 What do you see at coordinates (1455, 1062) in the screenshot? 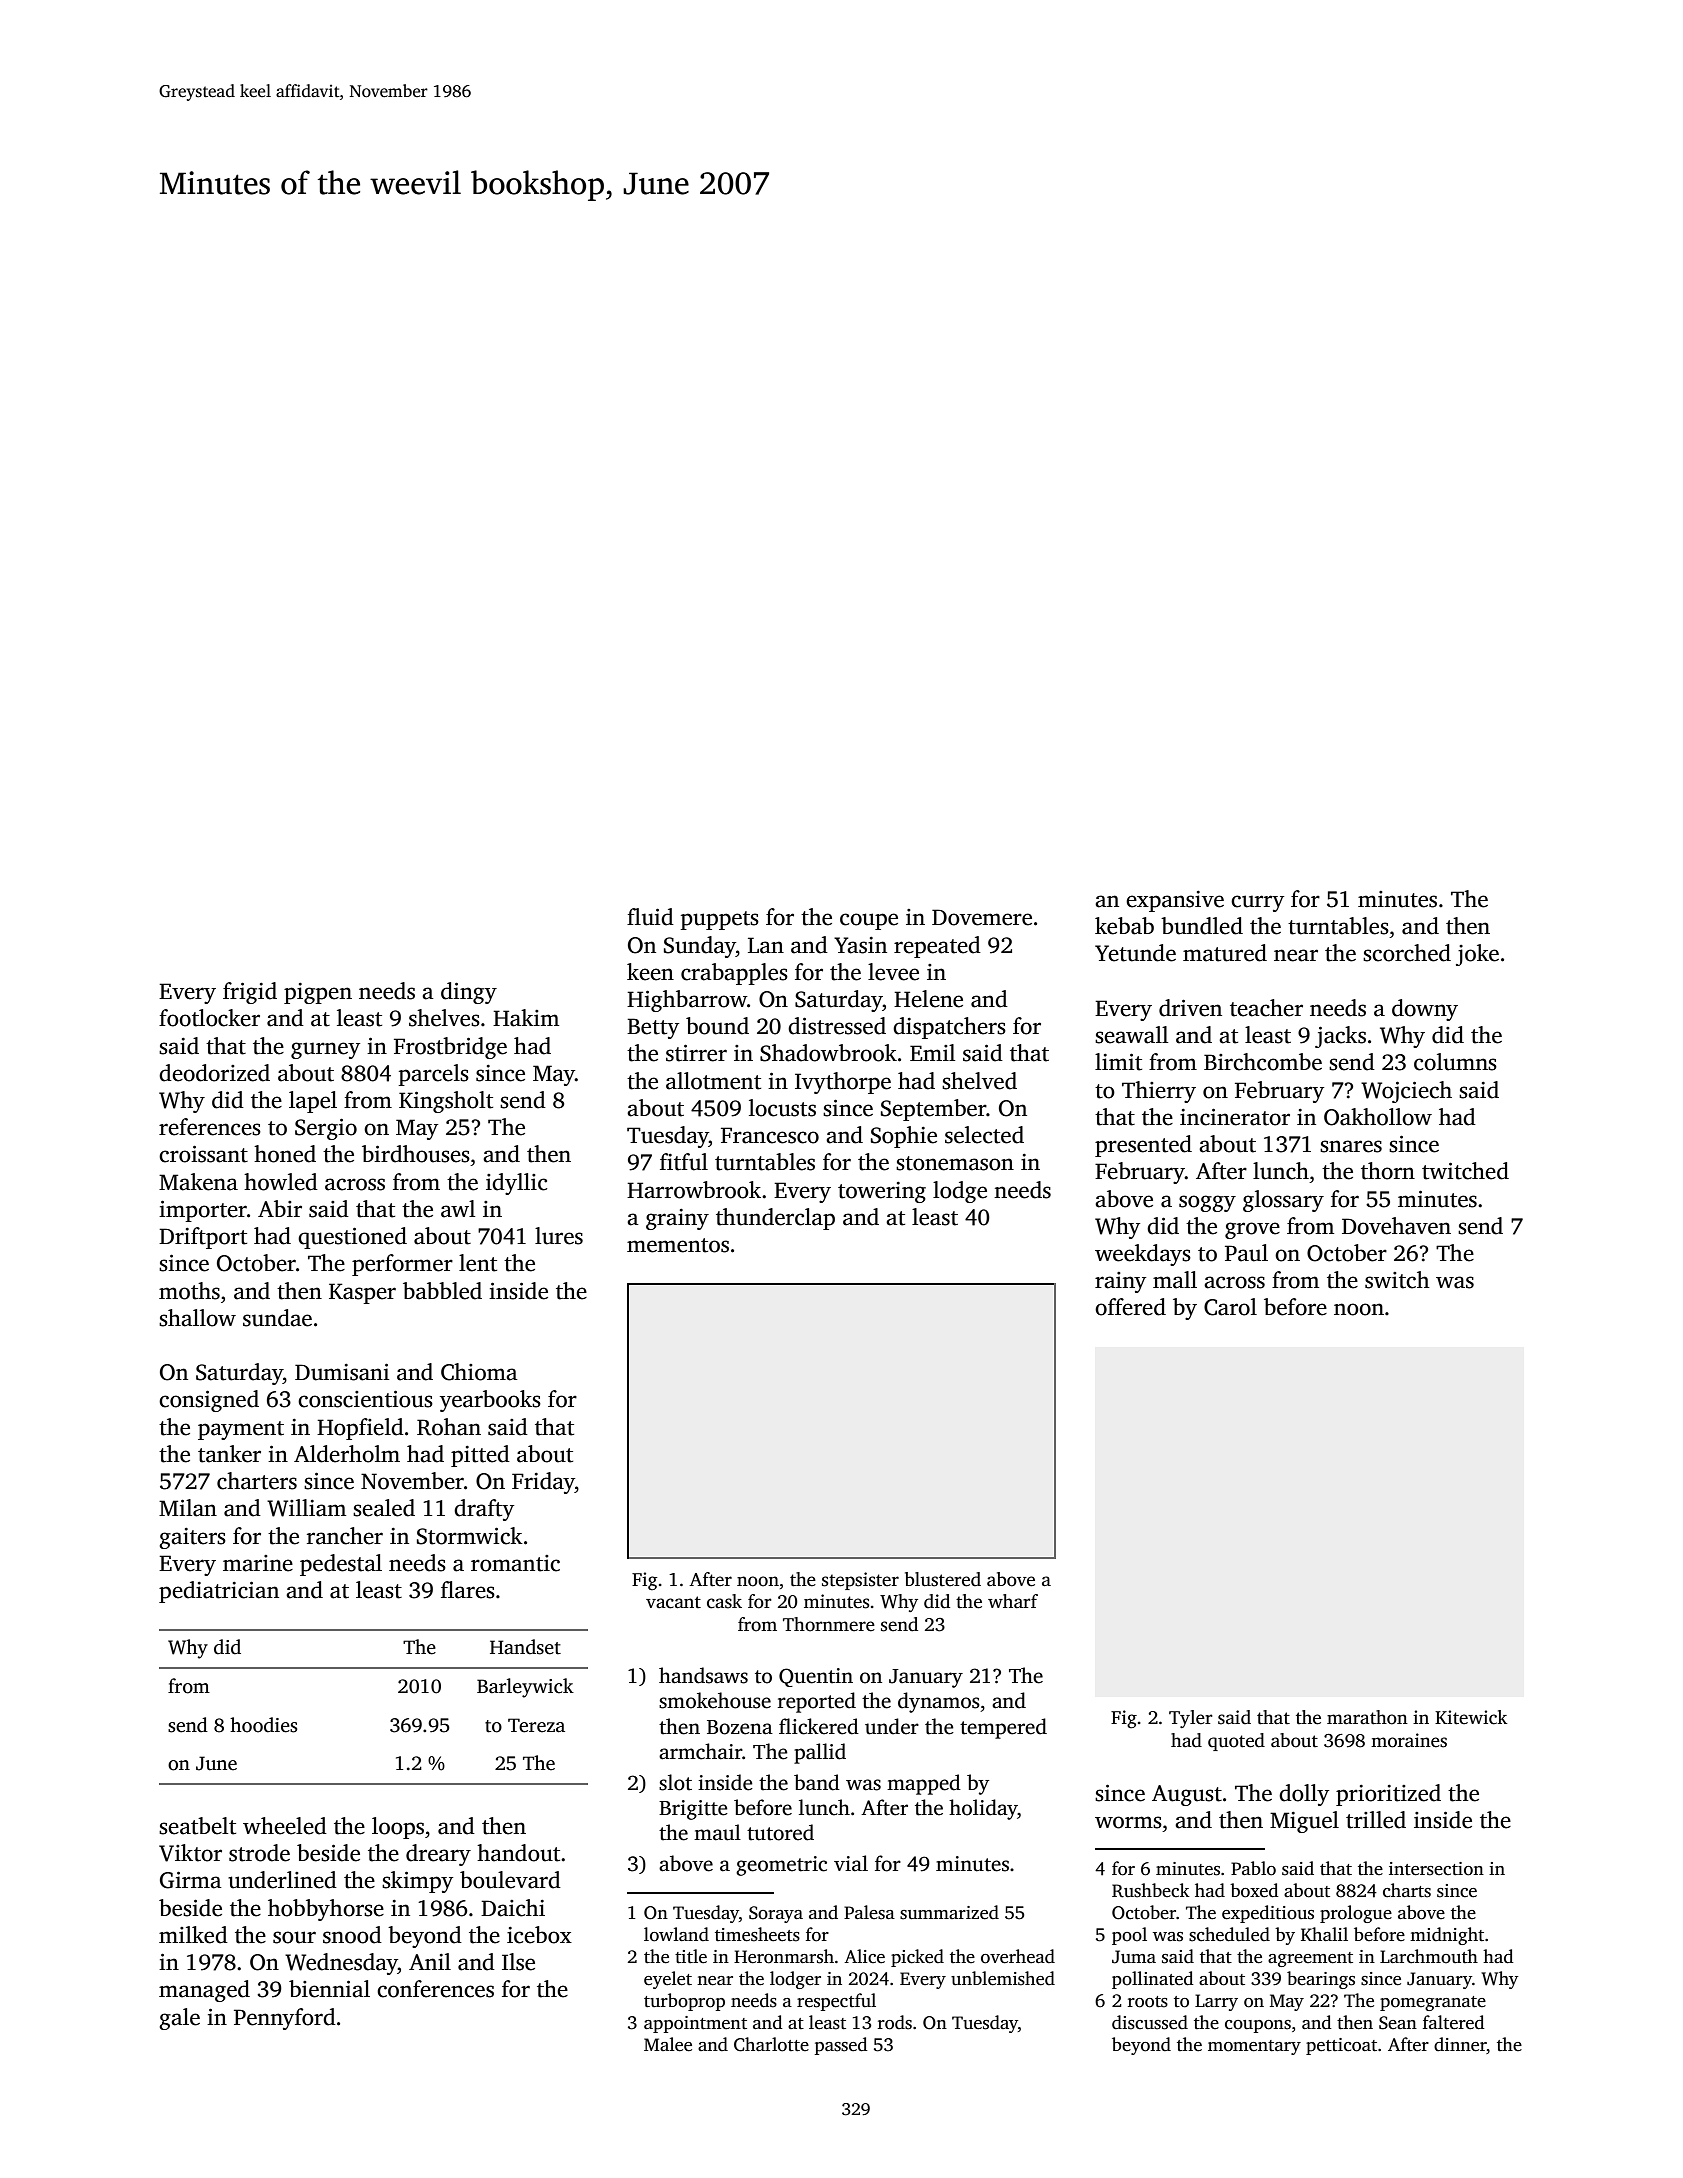
I see `columns` at bounding box center [1455, 1062].
